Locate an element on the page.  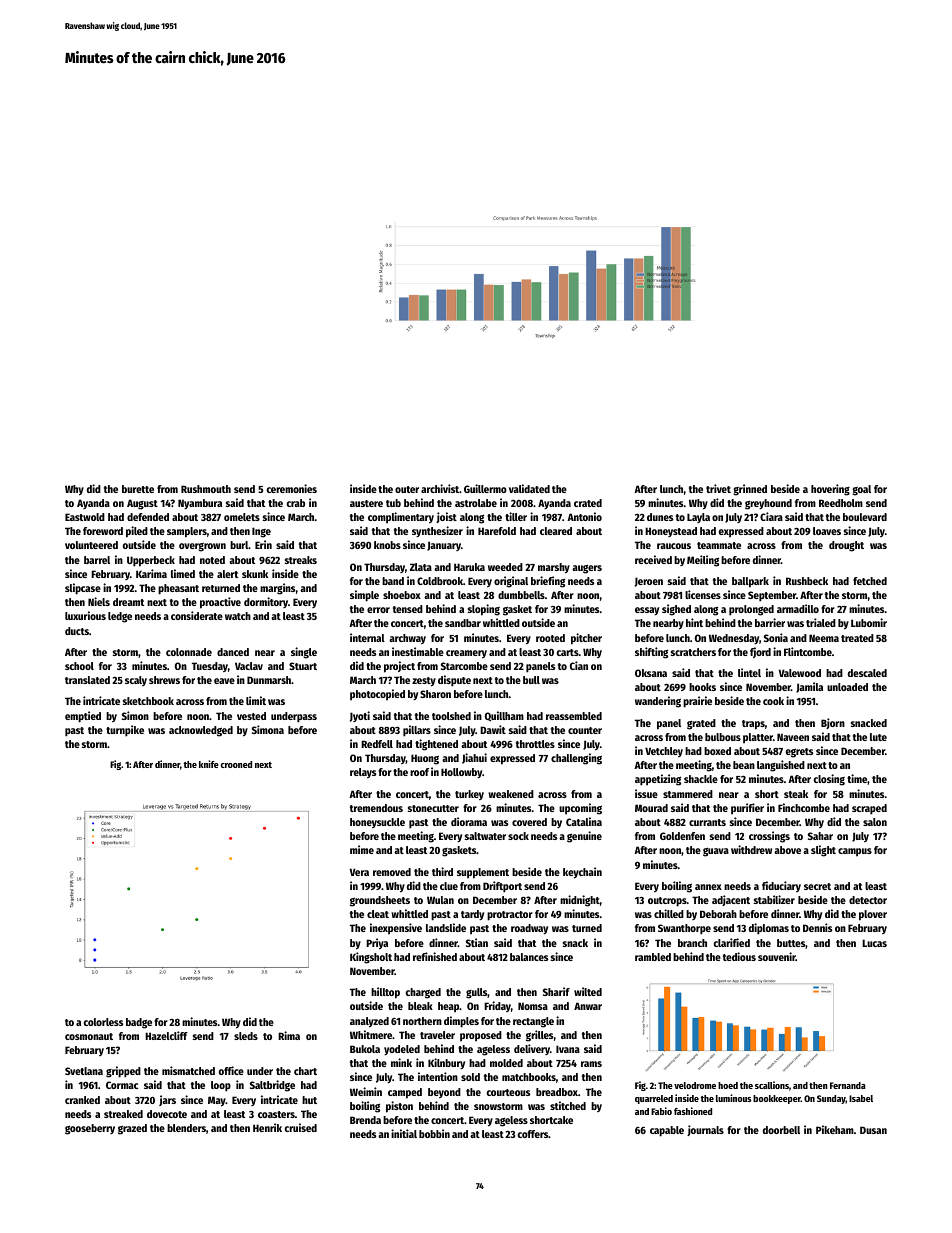
validated is located at coordinates (529, 488).
